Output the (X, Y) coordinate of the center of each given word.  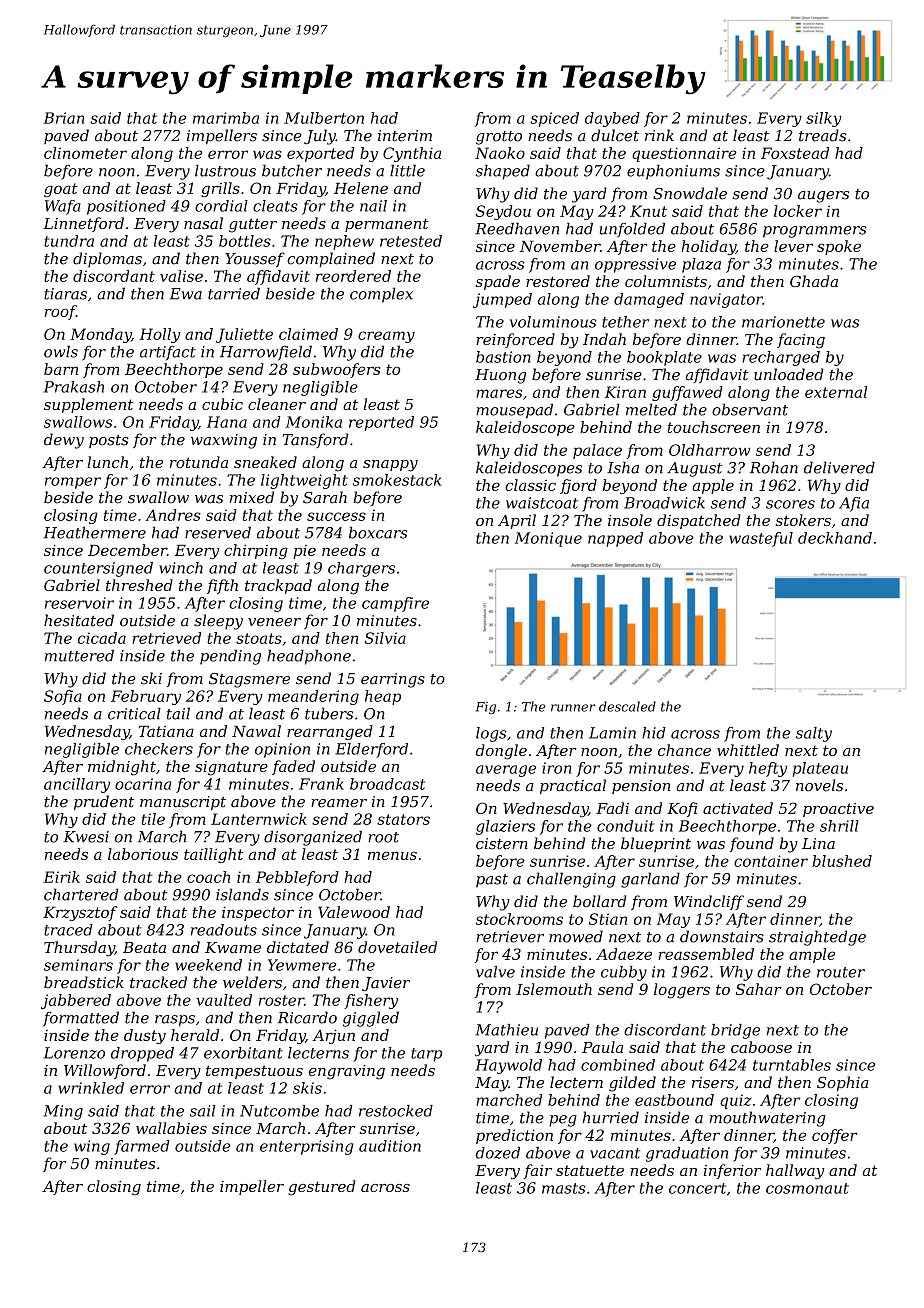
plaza (701, 265)
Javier (386, 984)
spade (498, 282)
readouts (224, 930)
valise (181, 276)
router (841, 972)
